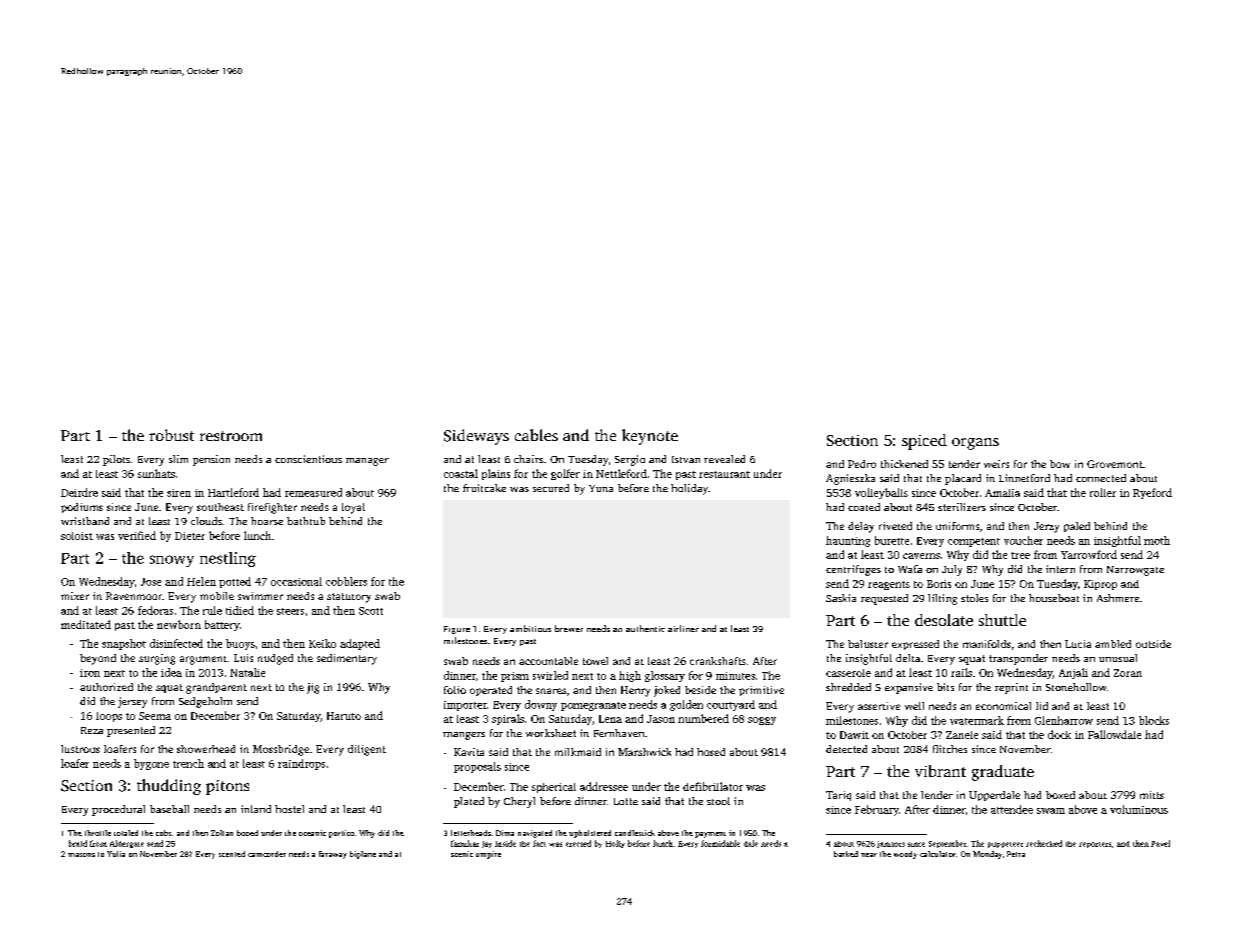 Image resolution: width=1233 pixels, height=952 pixels. Describe the element at coordinates (461, 473) in the page. I see `coastal` at that location.
